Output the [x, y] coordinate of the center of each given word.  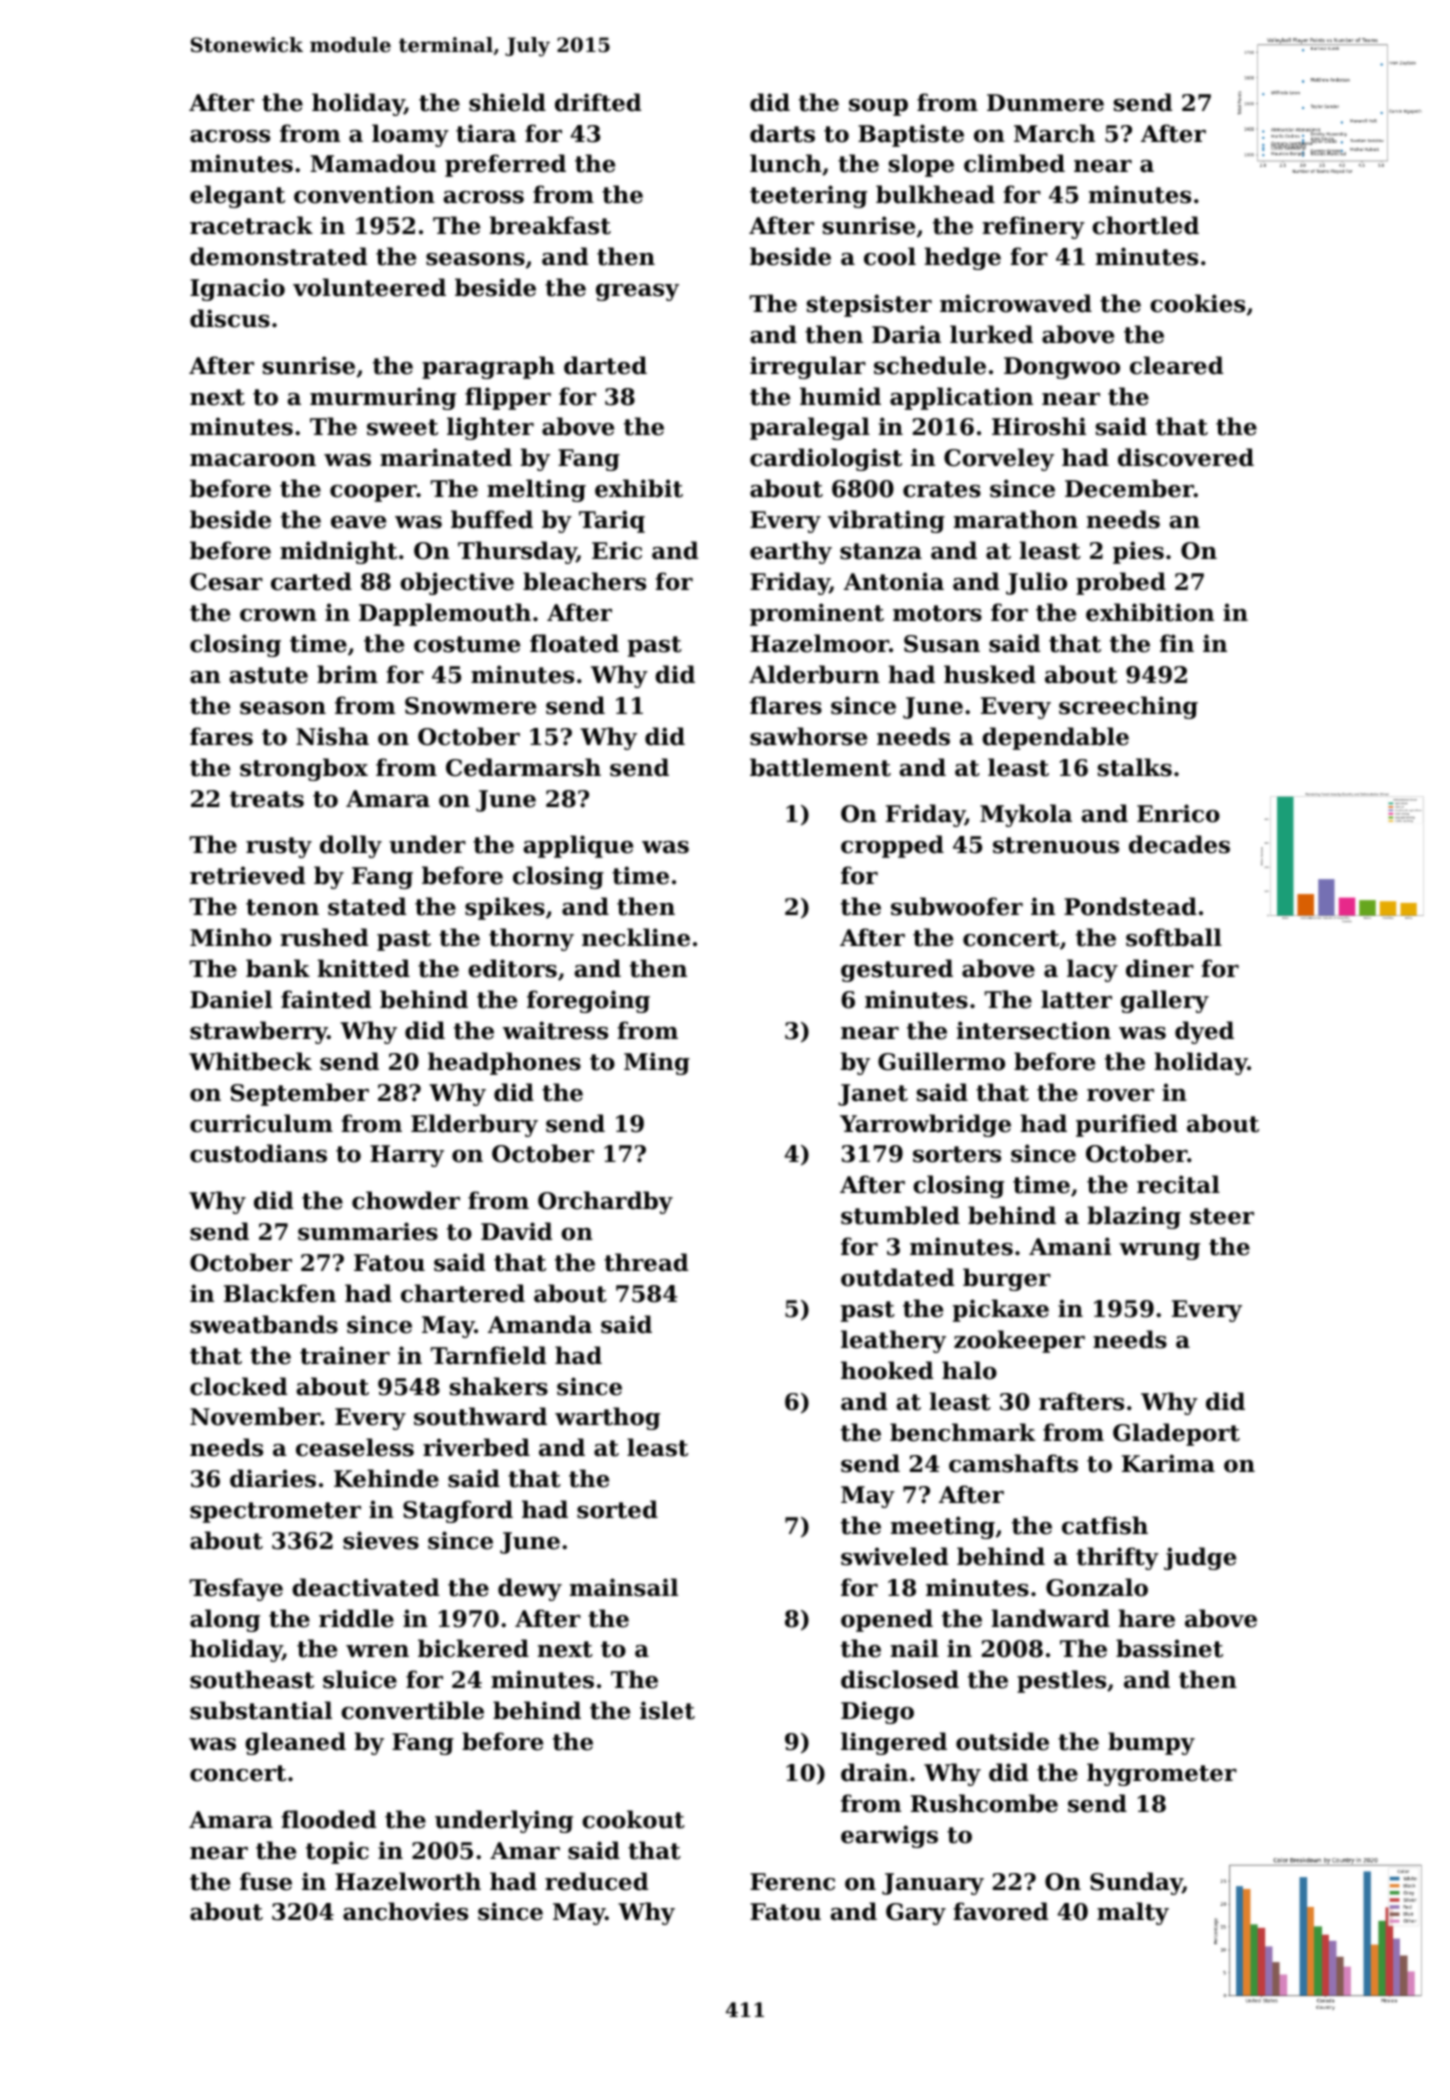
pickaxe [1001, 1310]
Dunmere [1045, 103]
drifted [598, 102]
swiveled [894, 1556]
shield [507, 102]
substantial [261, 1710]
